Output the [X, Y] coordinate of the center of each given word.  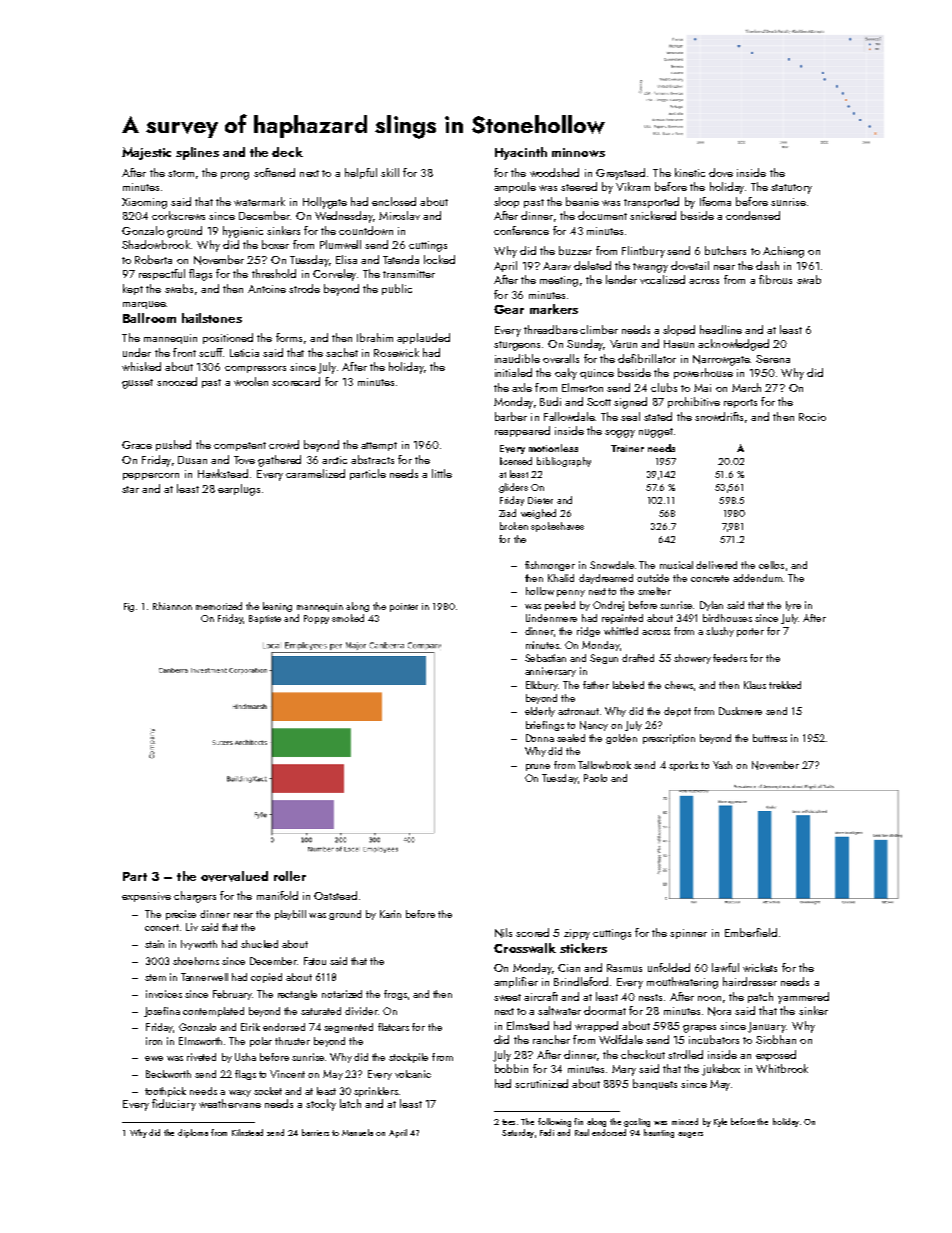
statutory [791, 189]
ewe [154, 1058]
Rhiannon [172, 606]
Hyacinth [521, 153]
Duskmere [740, 711]
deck [287, 152]
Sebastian [545, 658]
